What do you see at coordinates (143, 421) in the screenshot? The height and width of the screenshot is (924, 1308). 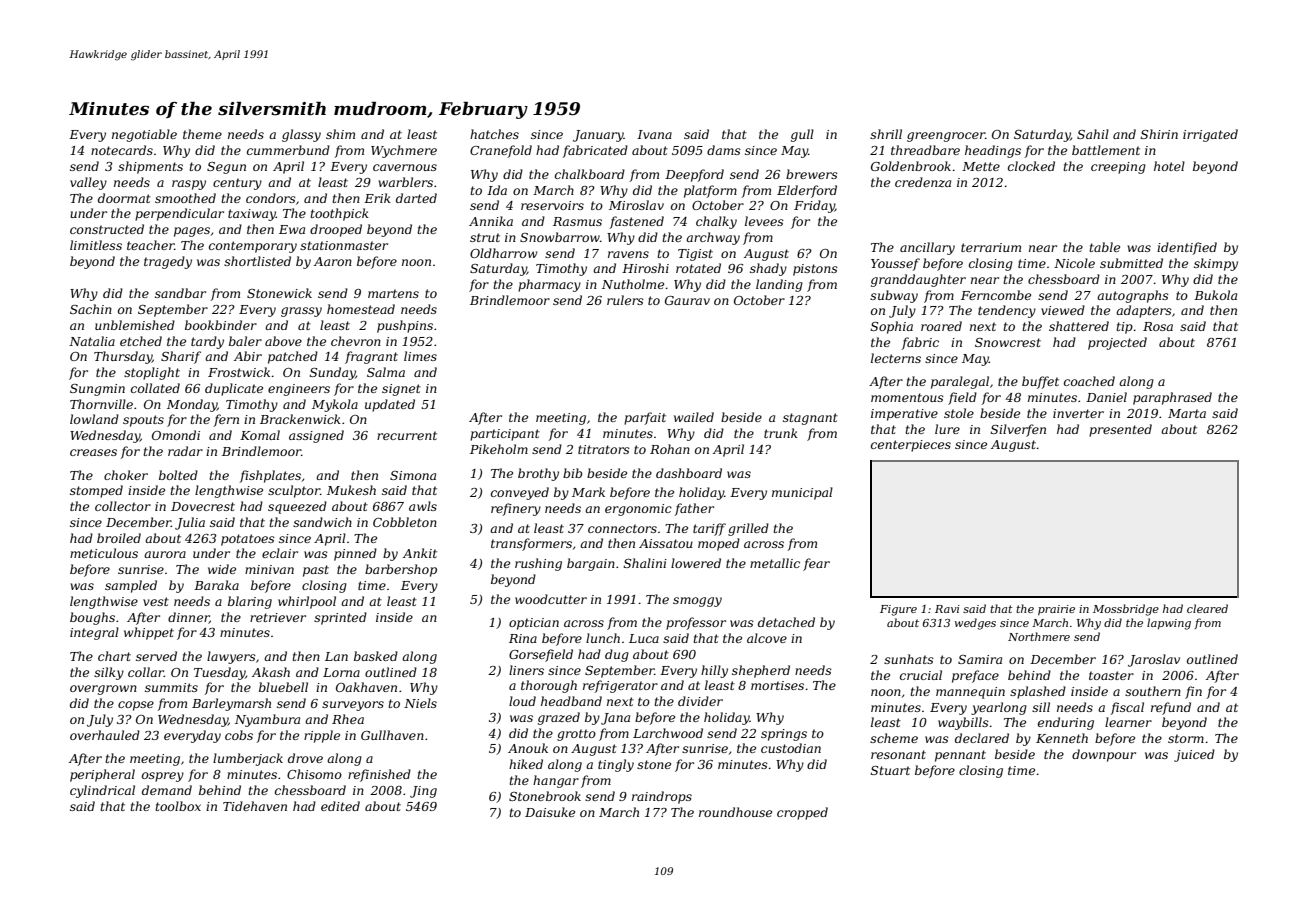 I see `spouts` at bounding box center [143, 421].
